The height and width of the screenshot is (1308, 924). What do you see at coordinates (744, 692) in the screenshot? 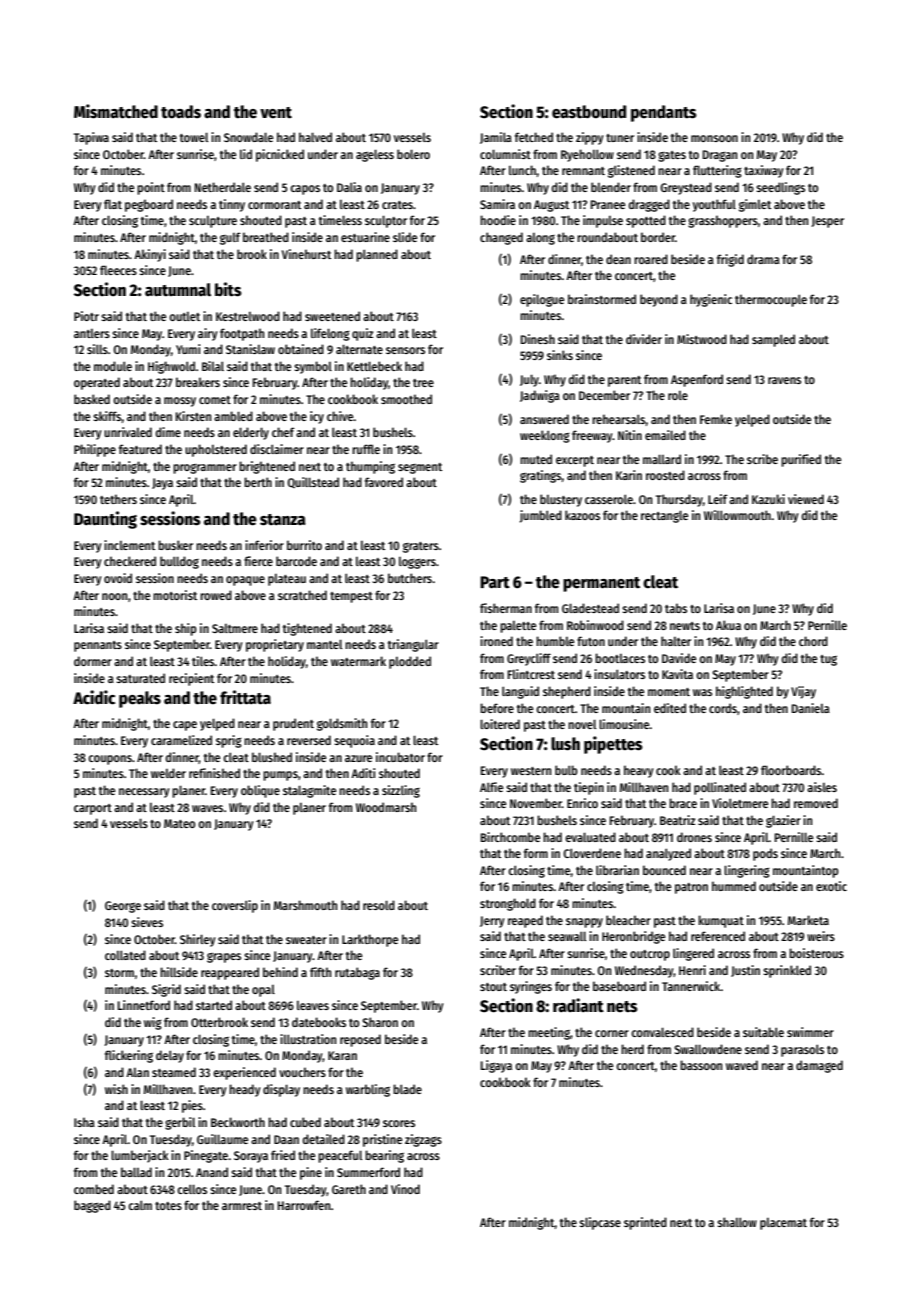
I see `highlighted` at bounding box center [744, 692].
